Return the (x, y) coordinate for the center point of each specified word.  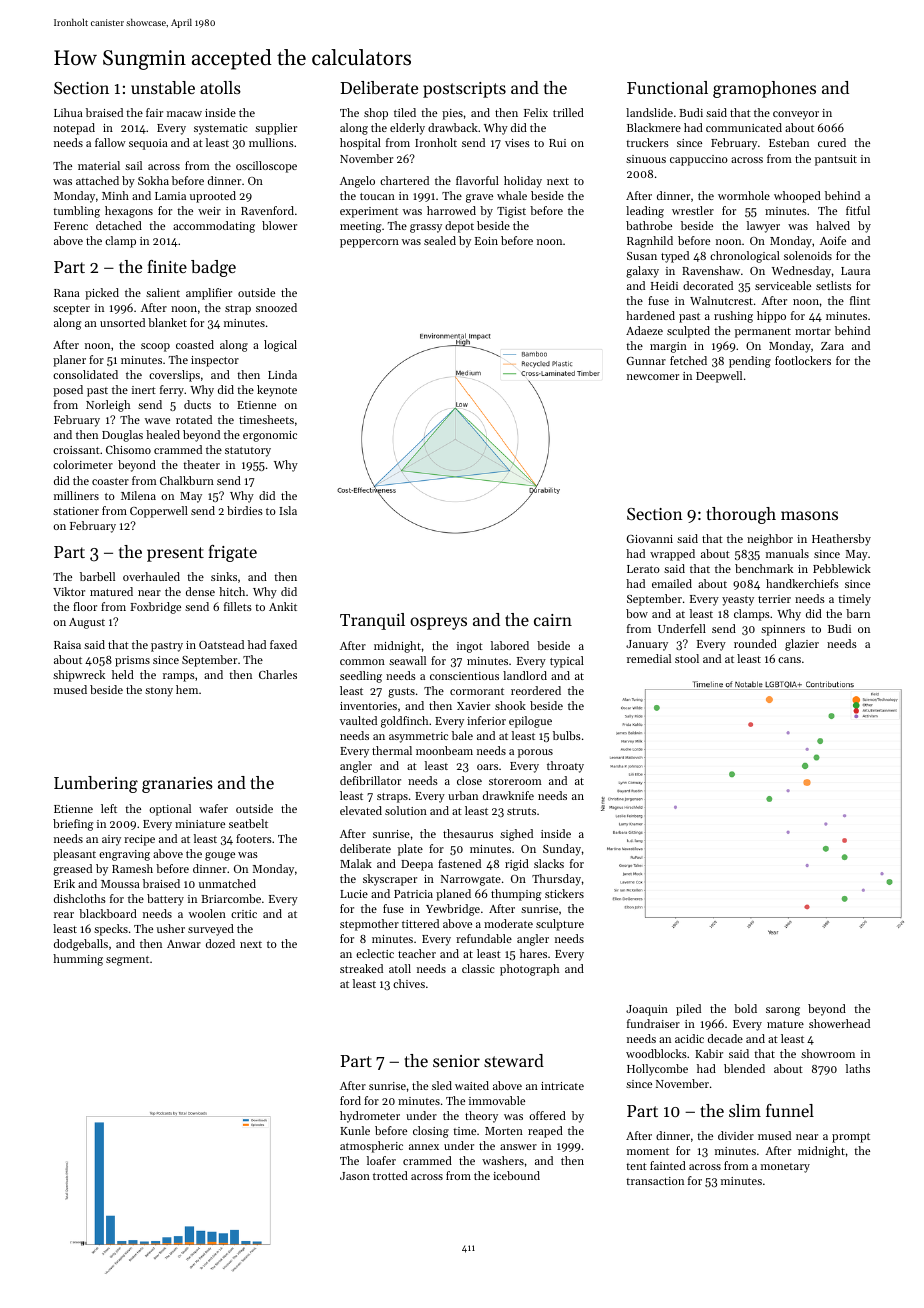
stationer (76, 511)
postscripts (464, 90)
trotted (390, 1175)
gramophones (764, 89)
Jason (355, 1176)
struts (521, 811)
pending (750, 362)
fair (154, 112)
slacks (549, 863)
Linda (282, 374)
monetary (785, 1168)
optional (170, 810)
